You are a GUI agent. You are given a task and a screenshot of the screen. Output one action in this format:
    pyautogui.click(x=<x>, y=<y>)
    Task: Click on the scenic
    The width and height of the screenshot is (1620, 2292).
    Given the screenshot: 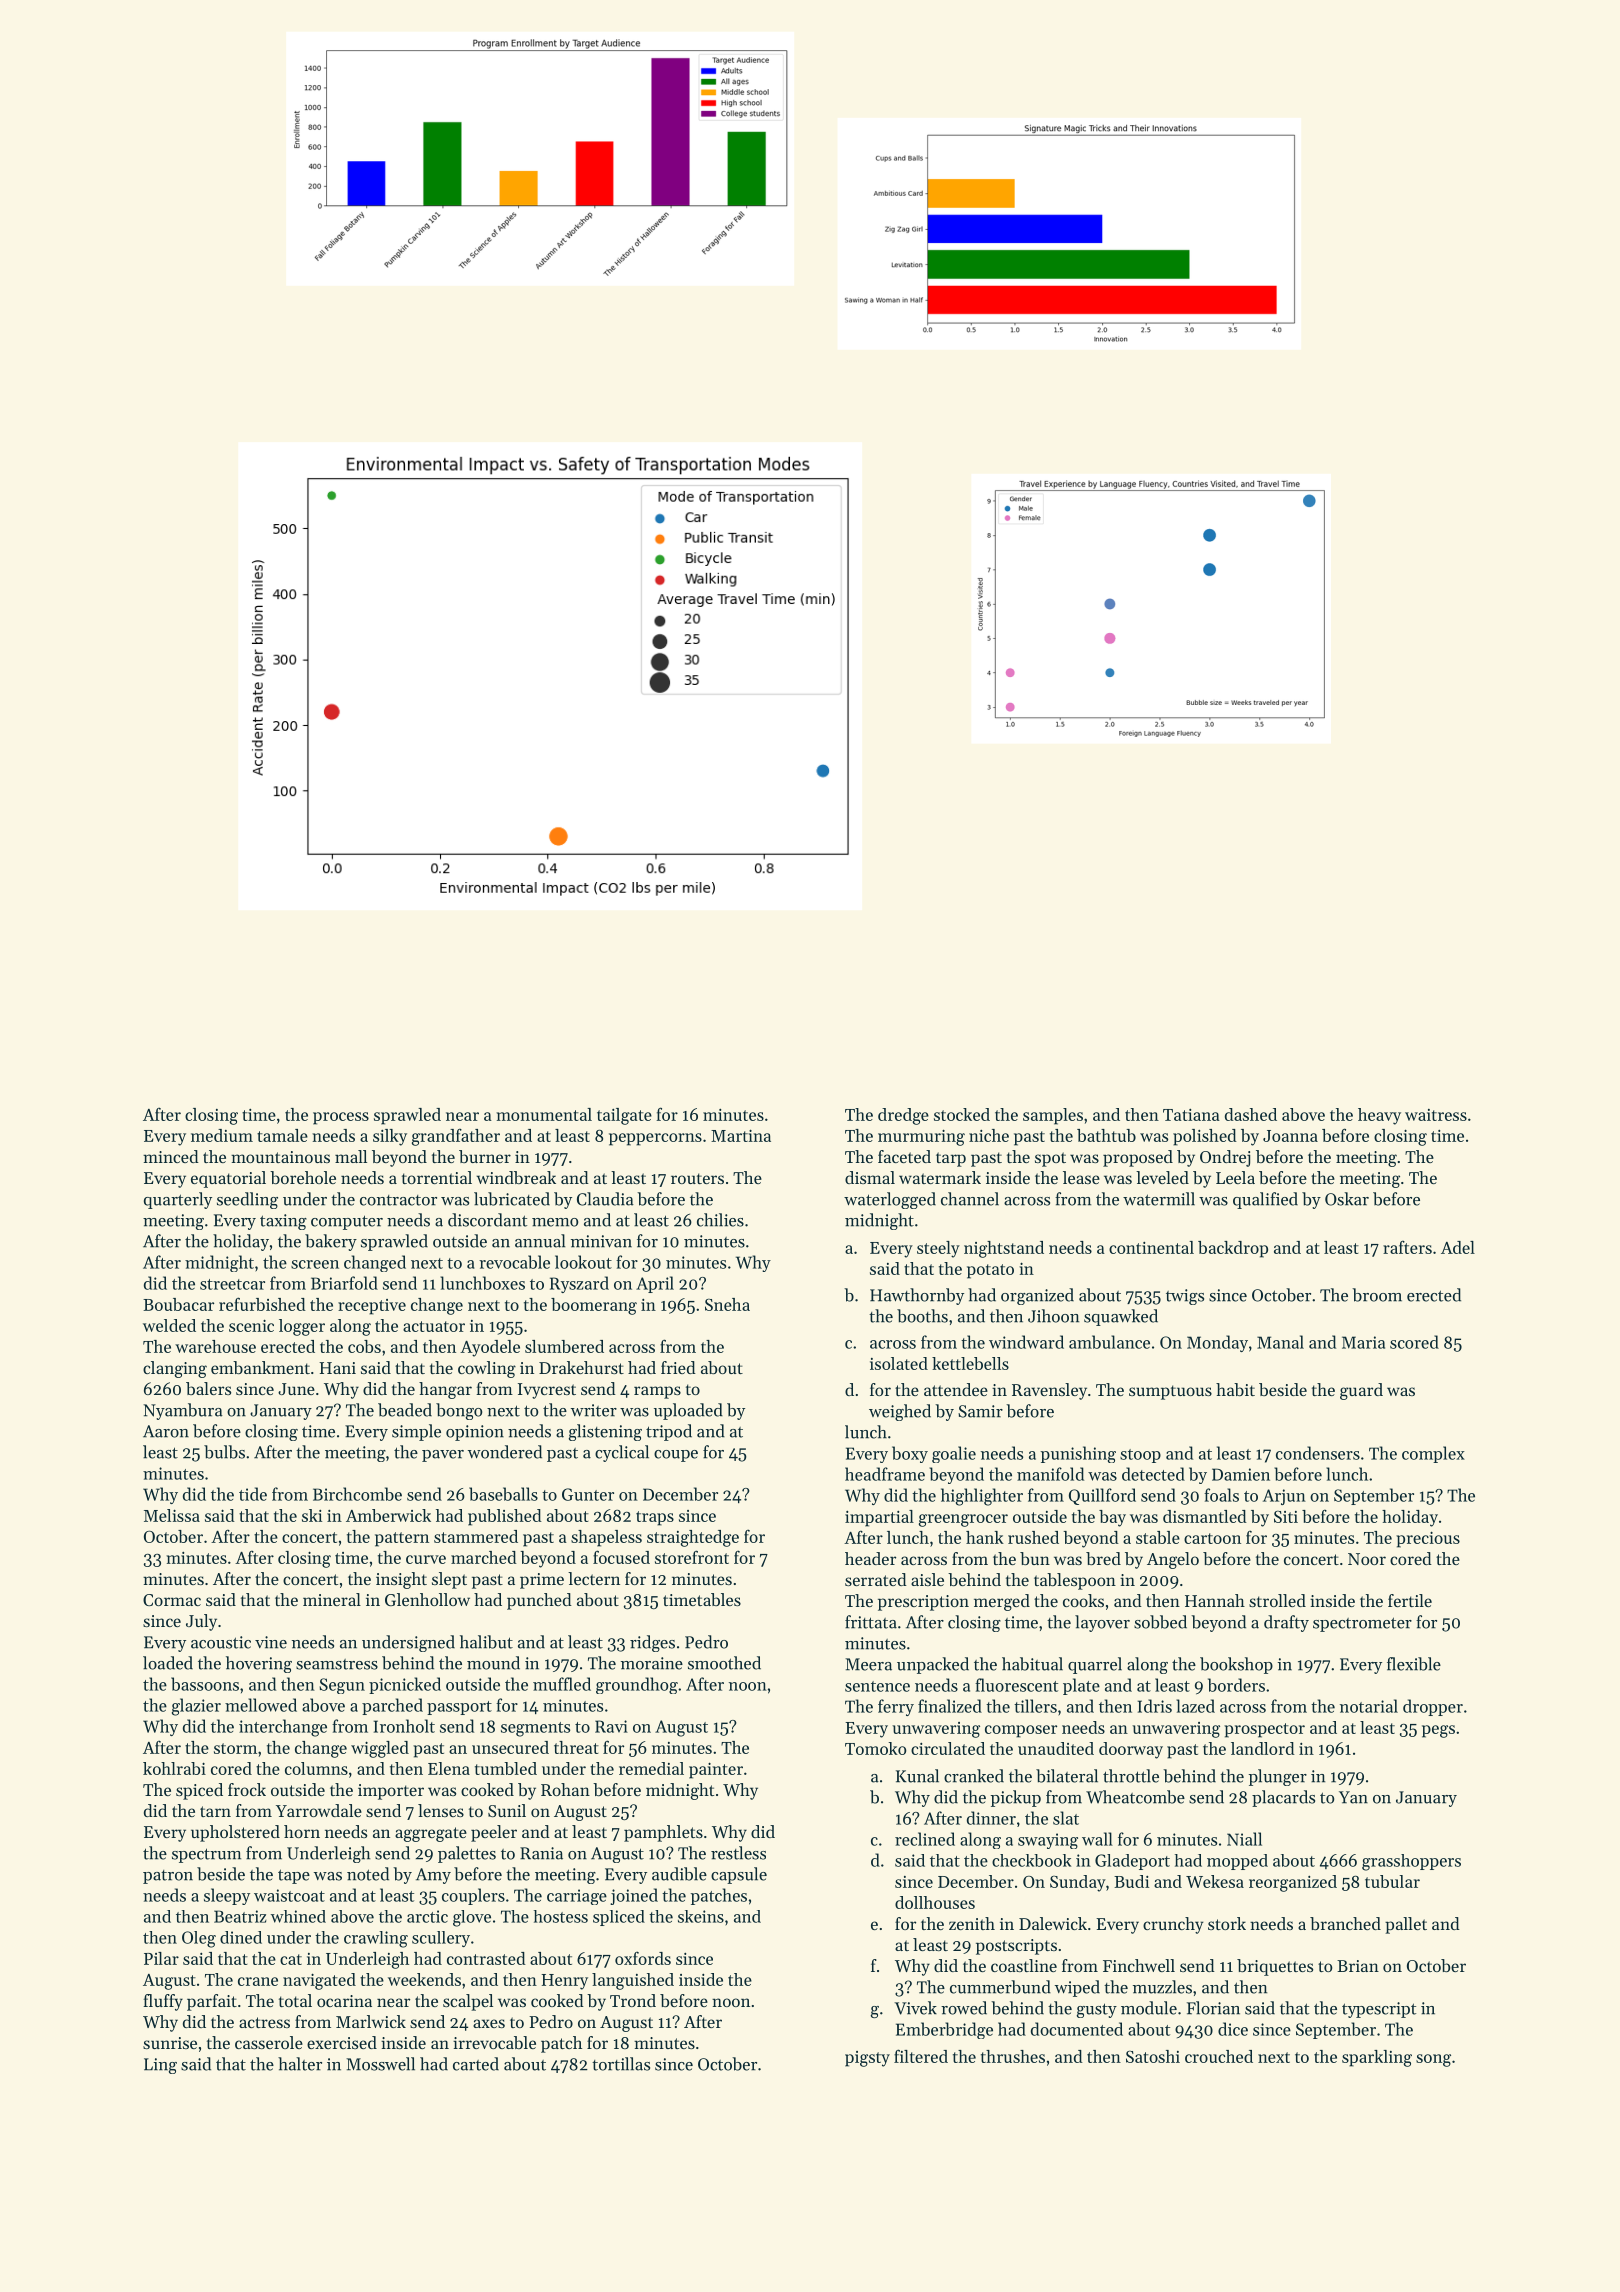 What is the action you would take?
    pyautogui.click(x=251, y=1325)
